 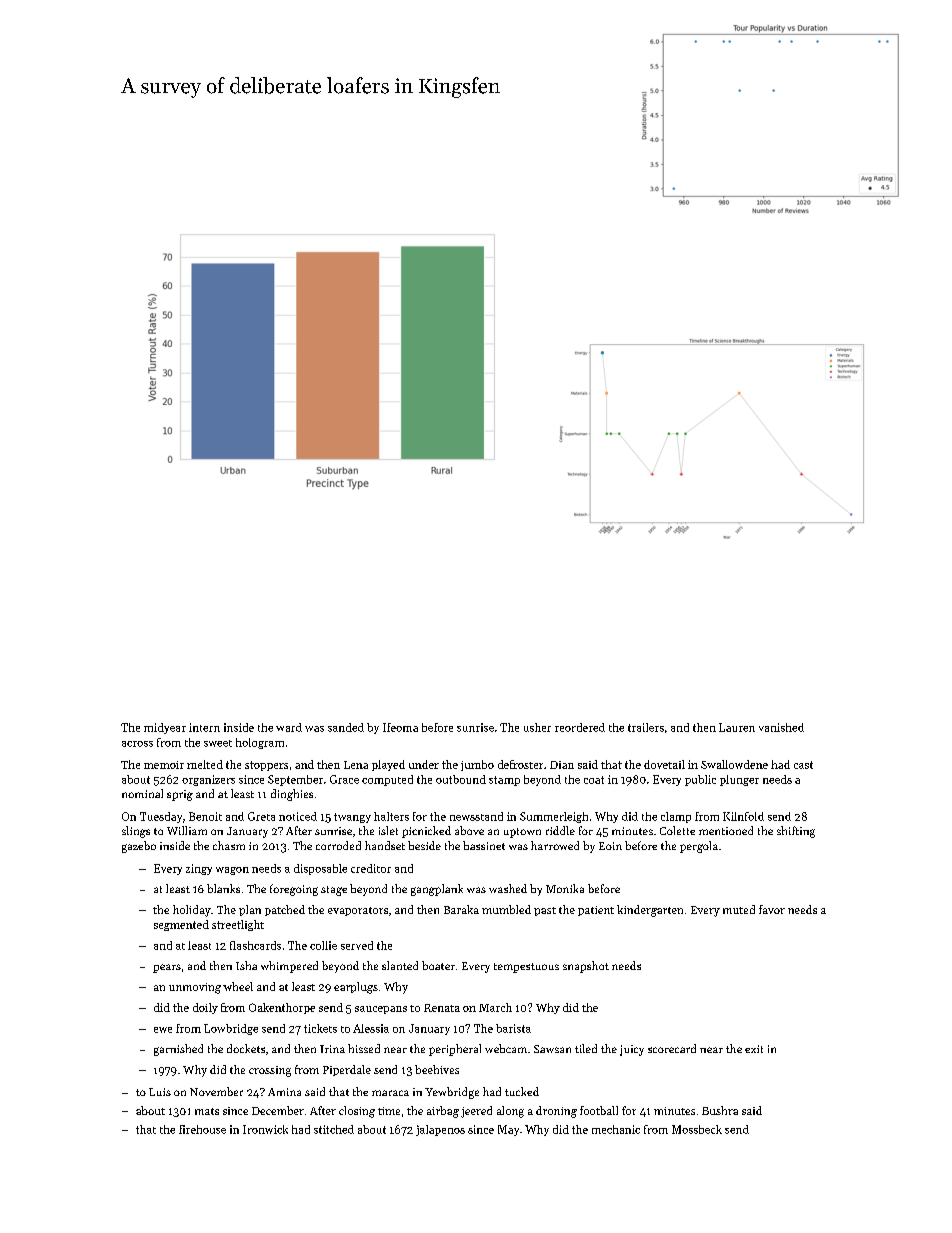 What do you see at coordinates (720, 1110) in the image?
I see `Bushra` at bounding box center [720, 1110].
